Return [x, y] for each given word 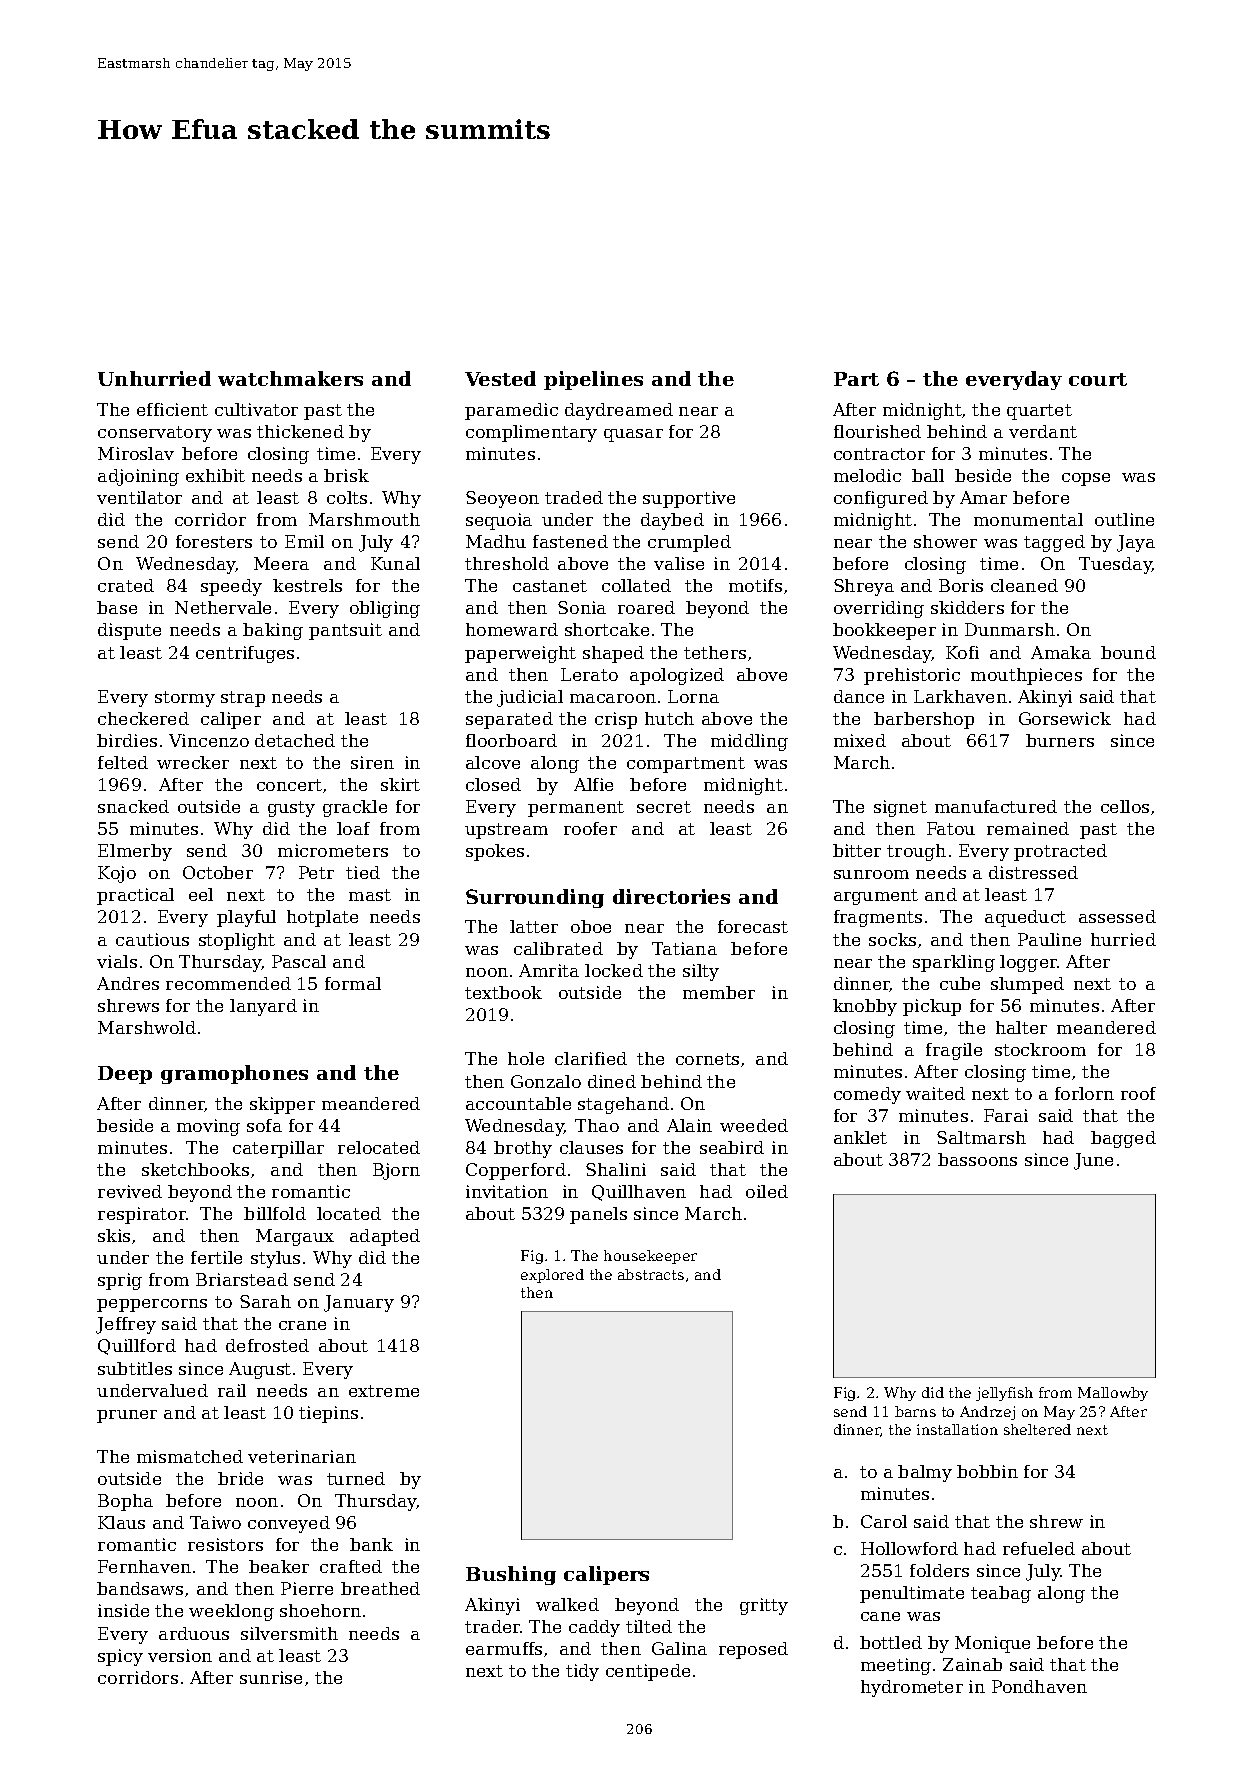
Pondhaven [1039, 1686]
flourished [877, 431]
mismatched [190, 1456]
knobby [865, 1007]
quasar [633, 435]
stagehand [623, 1105]
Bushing [511, 1575]
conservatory [155, 434]
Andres [128, 983]
